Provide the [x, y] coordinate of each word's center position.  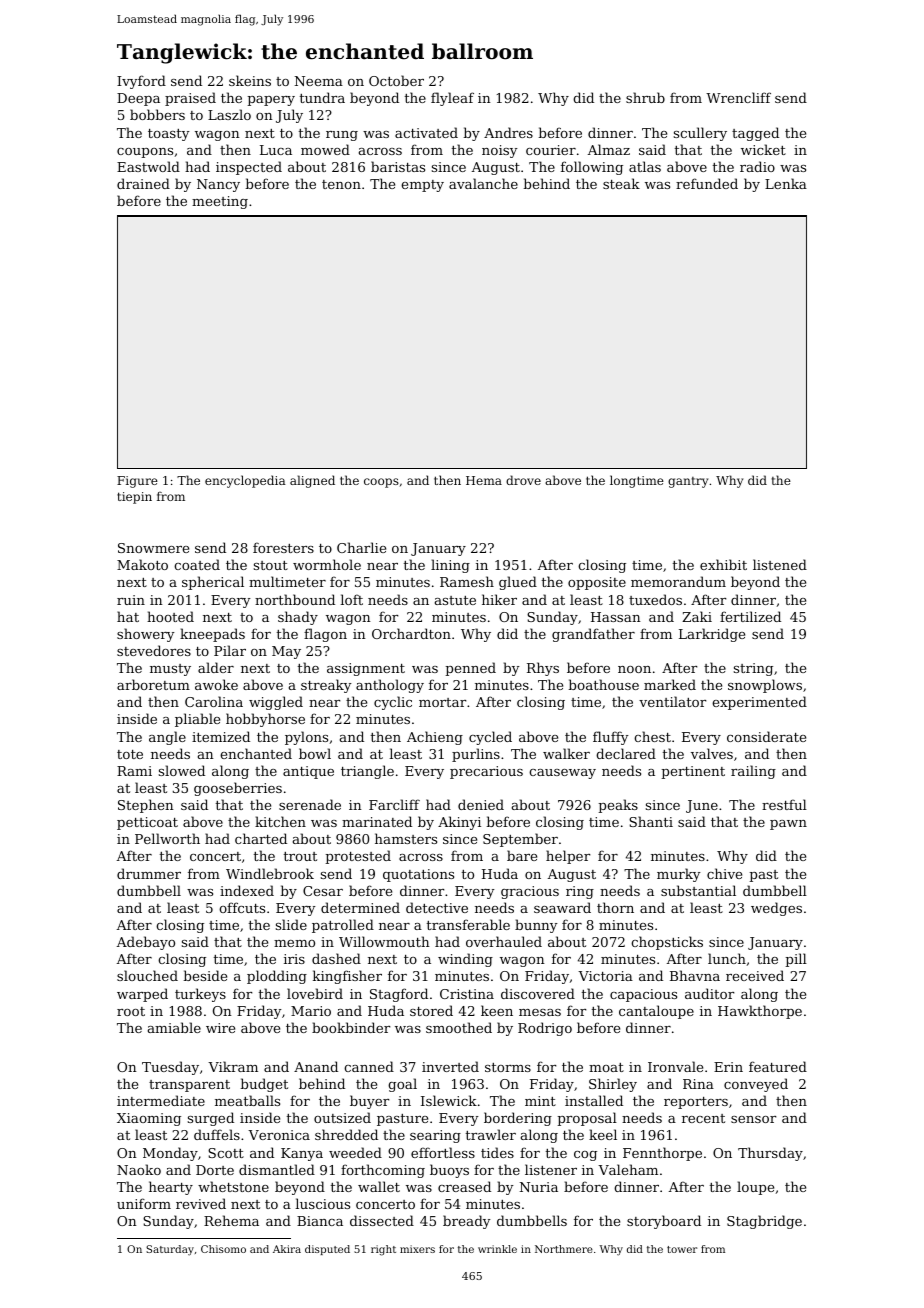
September [520, 840]
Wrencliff [738, 97]
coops [381, 483]
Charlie [361, 547]
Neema [319, 81]
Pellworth [167, 838]
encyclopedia [245, 481]
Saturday [170, 1250]
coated [197, 564]
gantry [688, 482]
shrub [645, 97]
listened [780, 564]
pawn [788, 825]
